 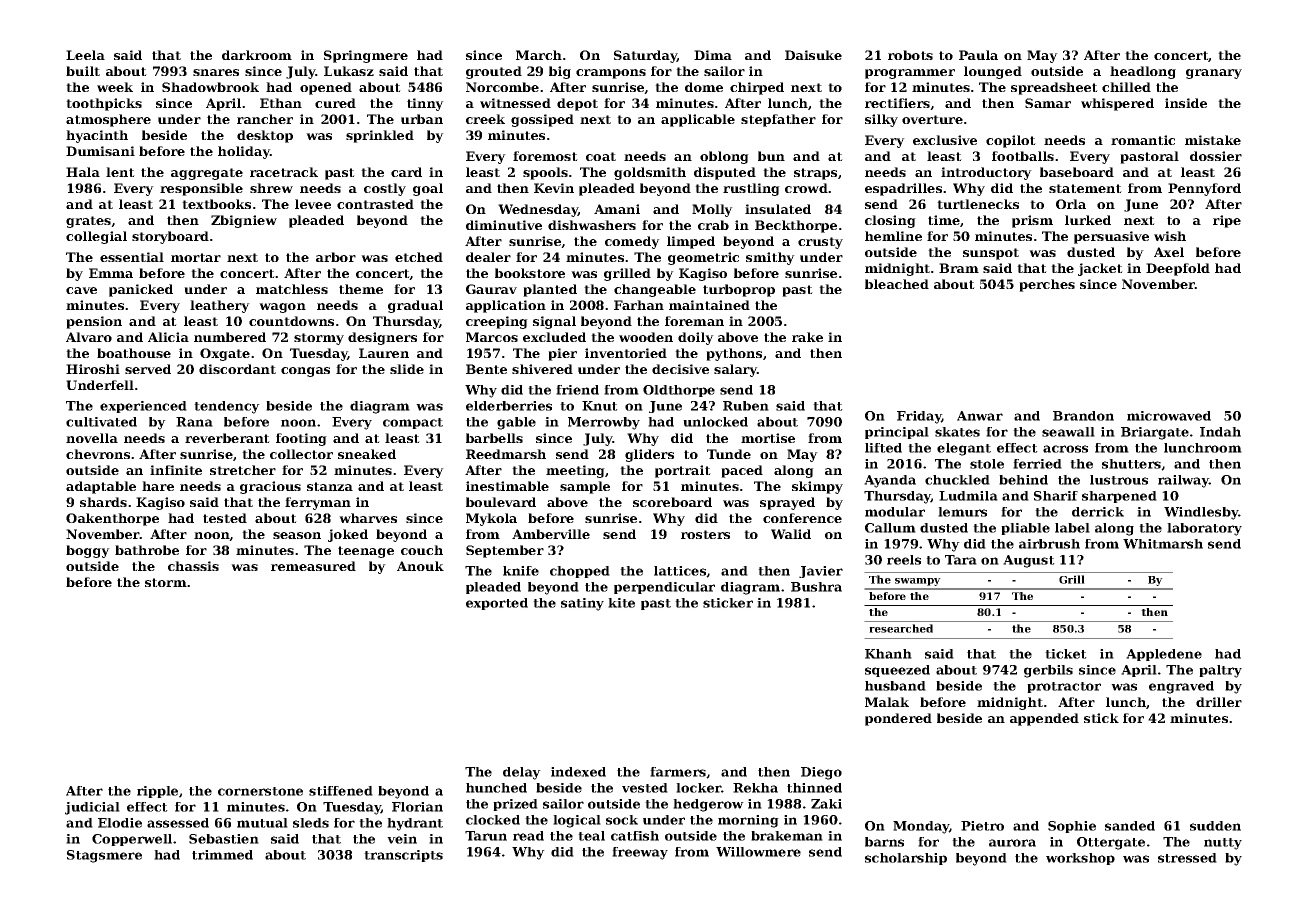 I want to click on Brandon, so click(x=1083, y=416).
